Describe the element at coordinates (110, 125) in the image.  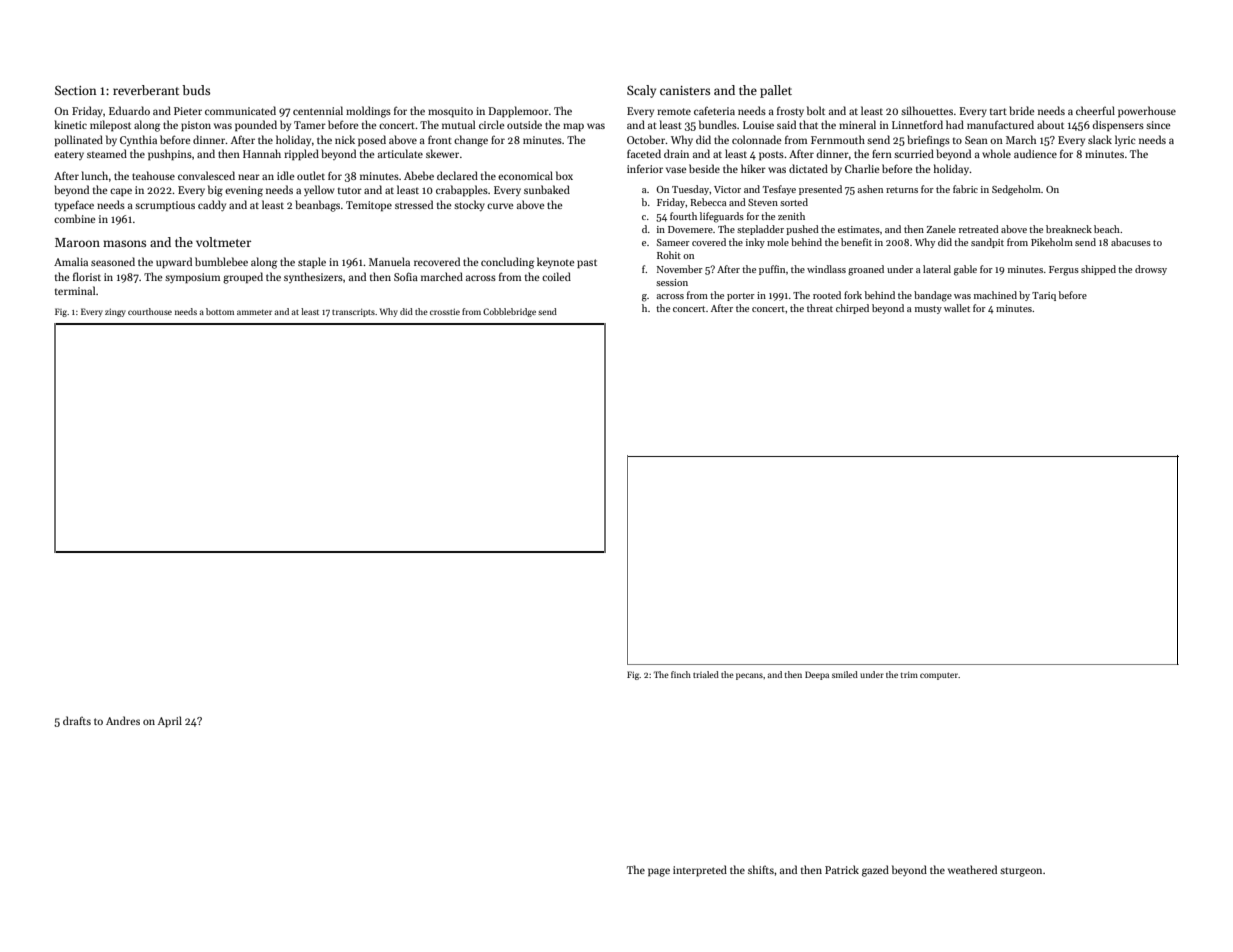
I see `milepost` at that location.
